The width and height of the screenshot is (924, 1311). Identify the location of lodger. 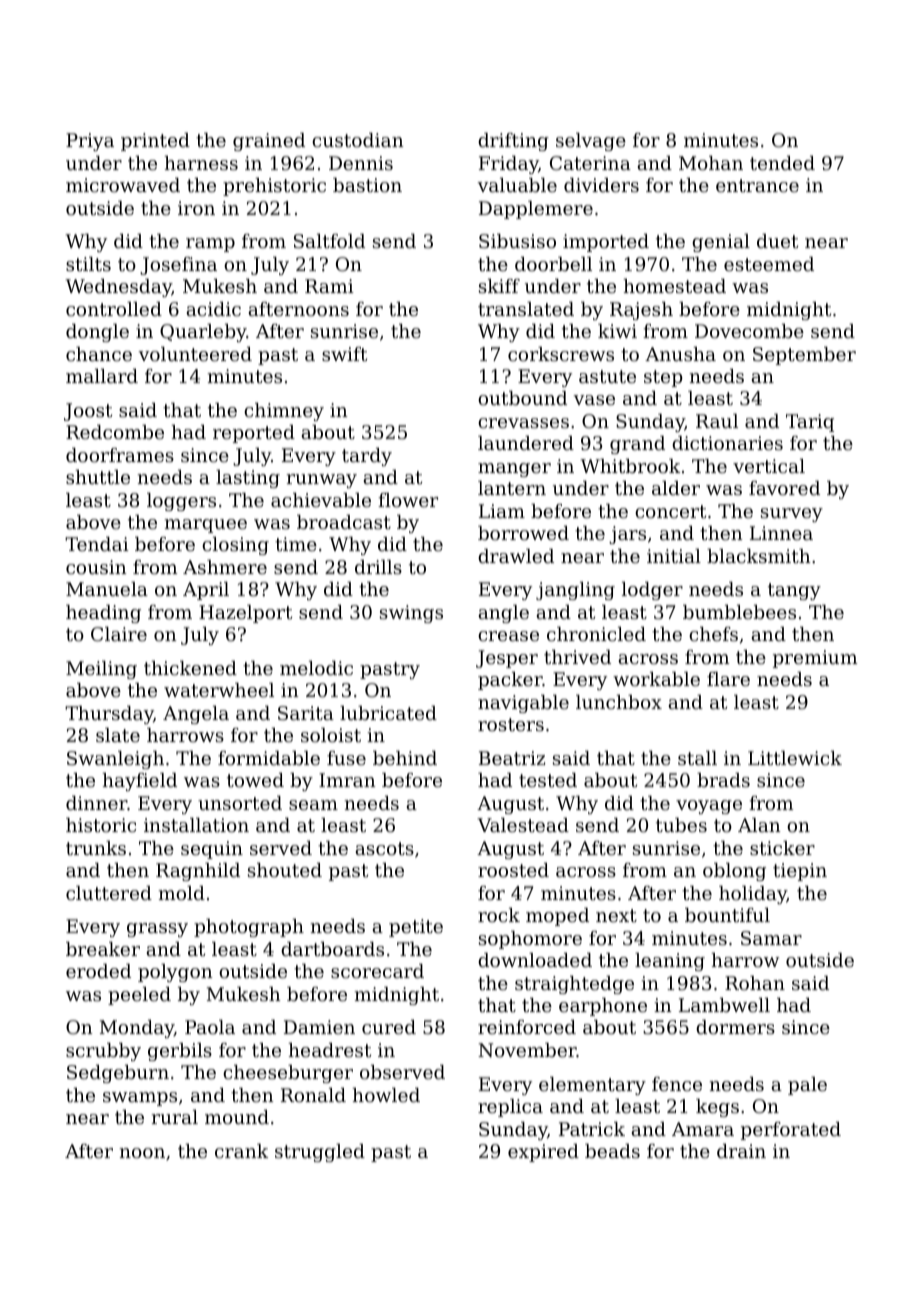
(652, 591).
